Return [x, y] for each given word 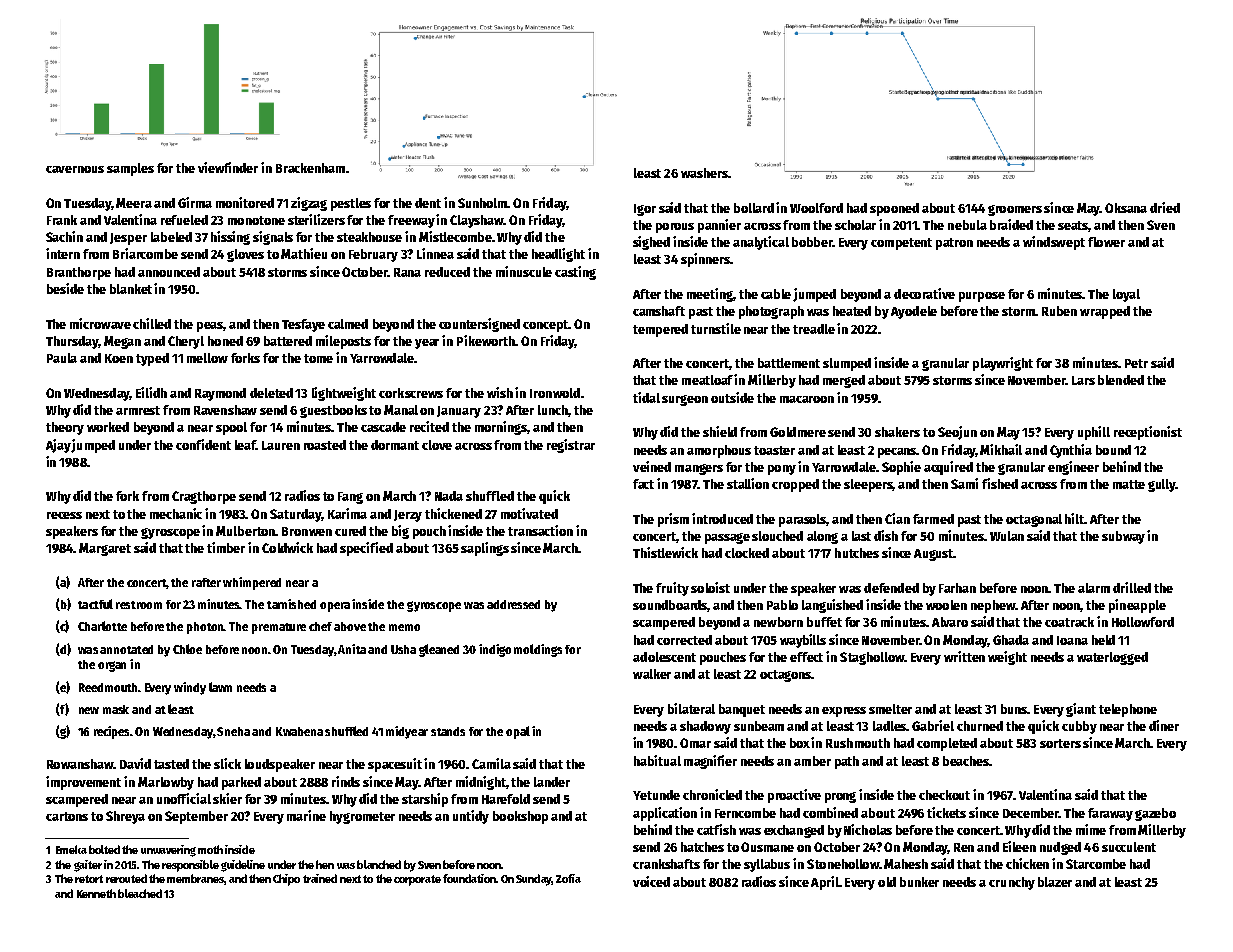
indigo [495, 650]
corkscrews [411, 393]
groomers [1015, 210]
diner [1164, 725]
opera [335, 607]
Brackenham [310, 168]
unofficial [184, 798]
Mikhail [1001, 449]
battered [288, 341]
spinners [705, 260]
